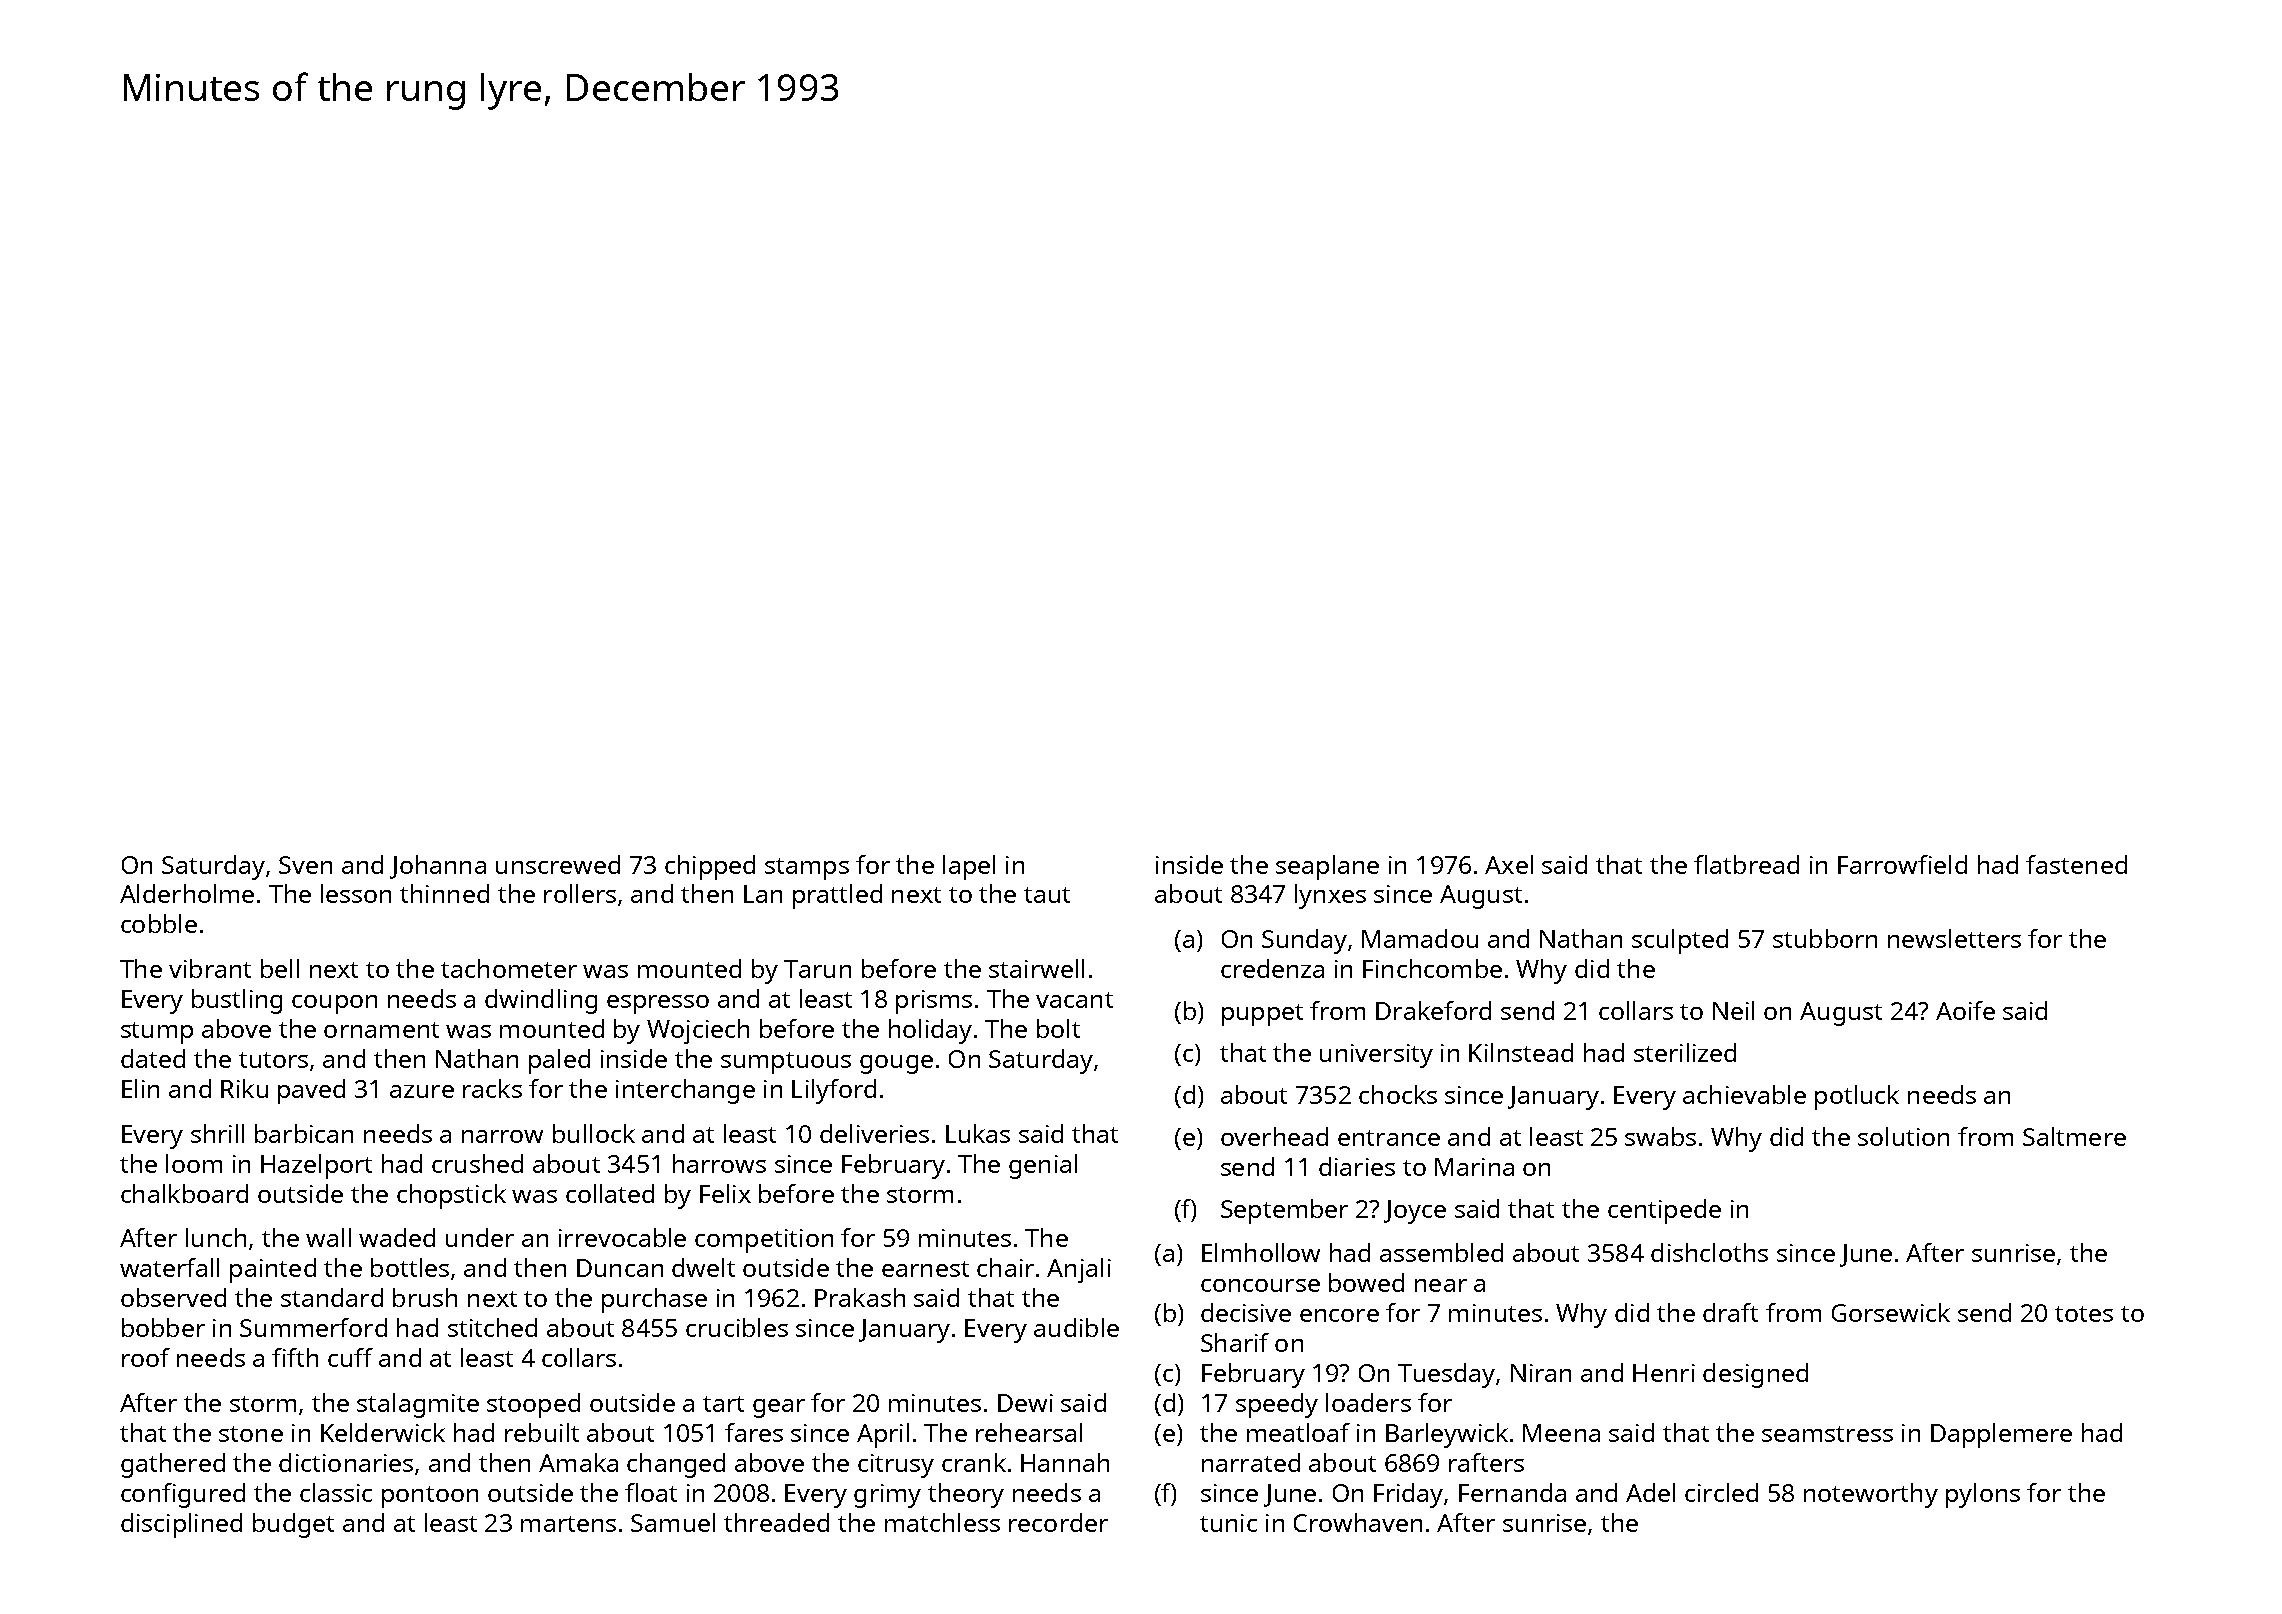  I want to click on Tarun, so click(817, 969).
